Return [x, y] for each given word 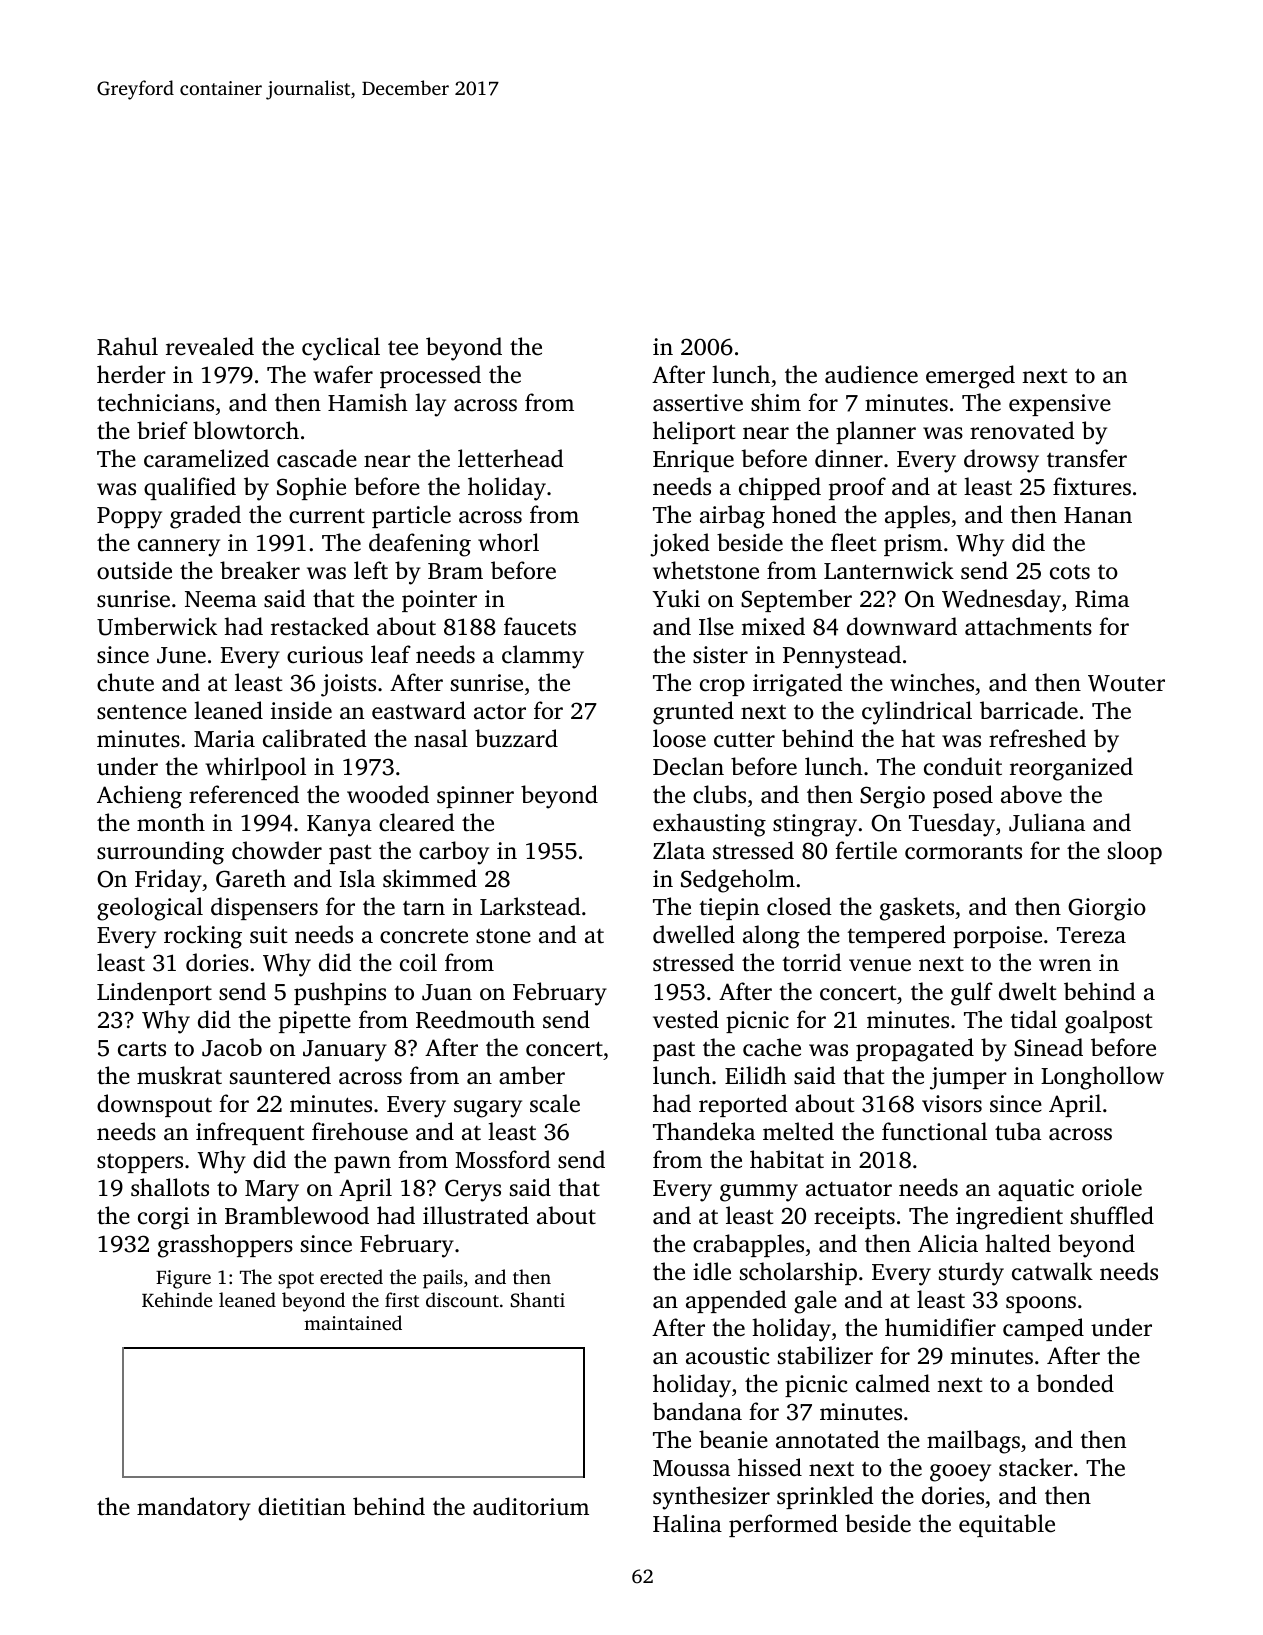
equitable [1007, 1525]
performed [783, 1525]
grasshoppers [225, 1246]
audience [871, 374]
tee [403, 348]
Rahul [127, 346]
